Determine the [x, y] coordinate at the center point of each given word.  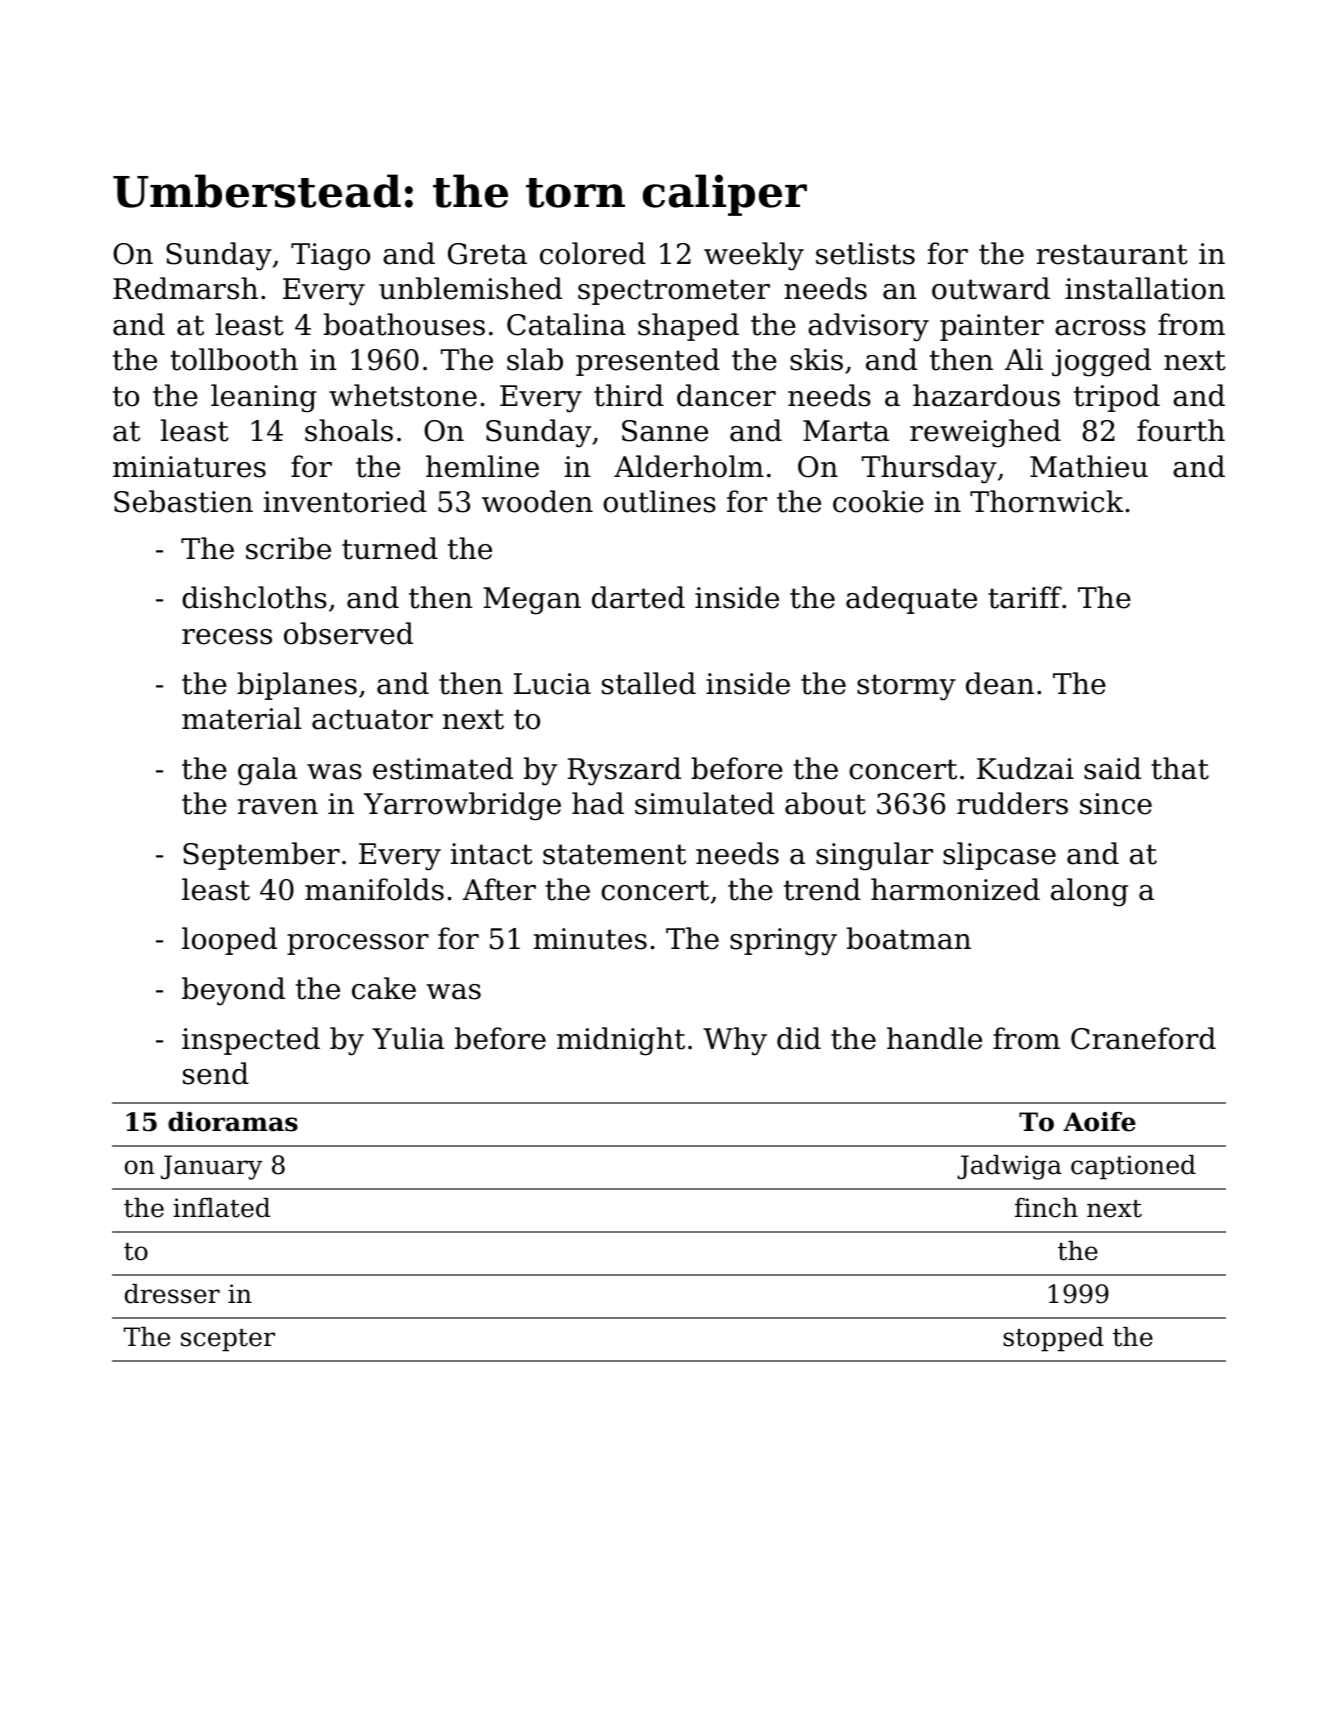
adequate [911, 600]
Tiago [330, 257]
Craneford [1143, 1038]
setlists [865, 253]
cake [384, 988]
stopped [1053, 1339]
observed [348, 633]
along [1089, 892]
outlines [659, 501]
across [1100, 328]
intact [492, 854]
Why [735, 1041]
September [261, 856]
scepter [228, 1340]
